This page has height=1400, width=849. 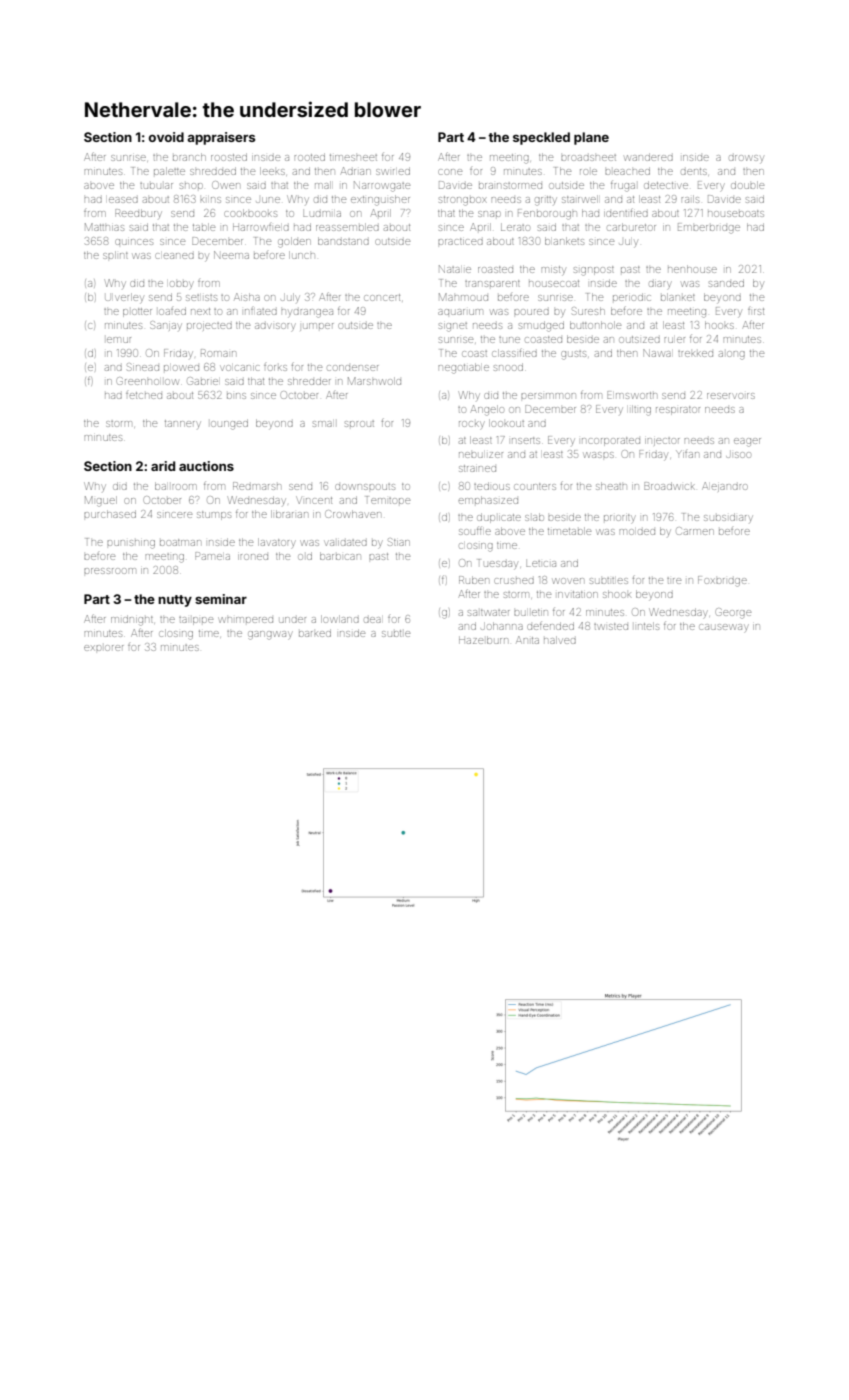 What do you see at coordinates (736, 213) in the page?
I see `houseboats` at bounding box center [736, 213].
